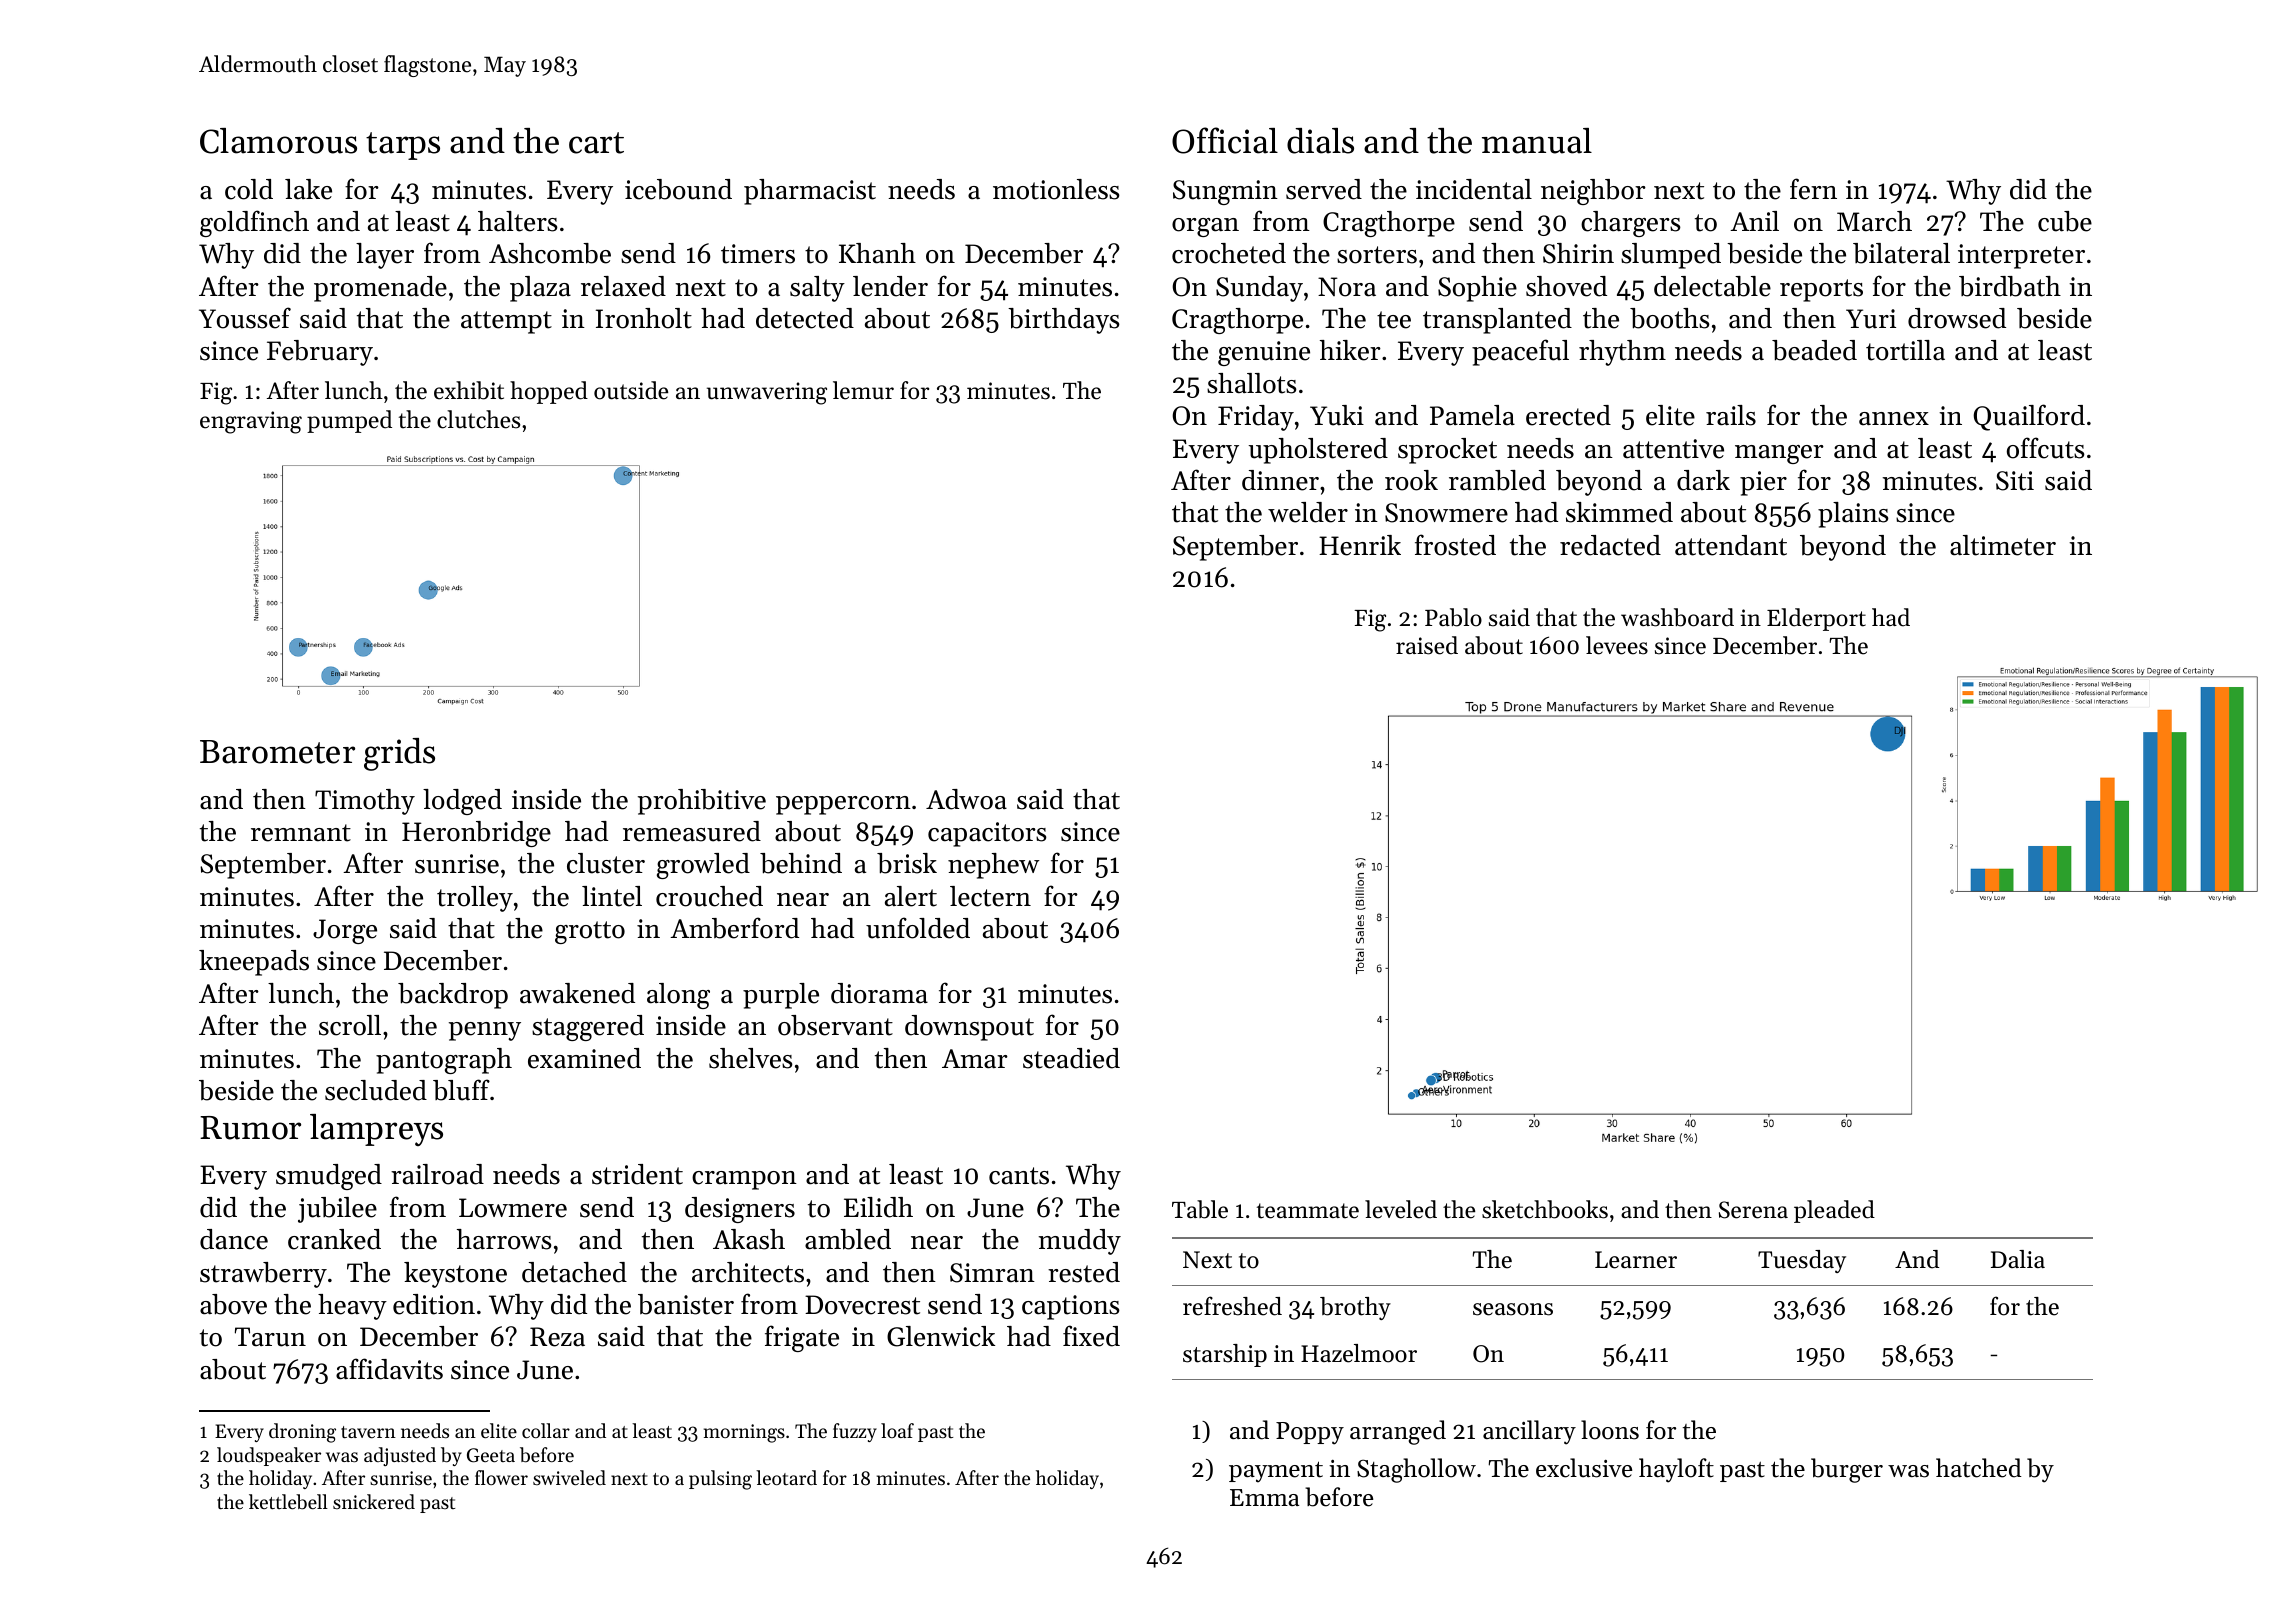  What do you see at coordinates (374, 1501) in the page?
I see `snickered` at bounding box center [374, 1501].
